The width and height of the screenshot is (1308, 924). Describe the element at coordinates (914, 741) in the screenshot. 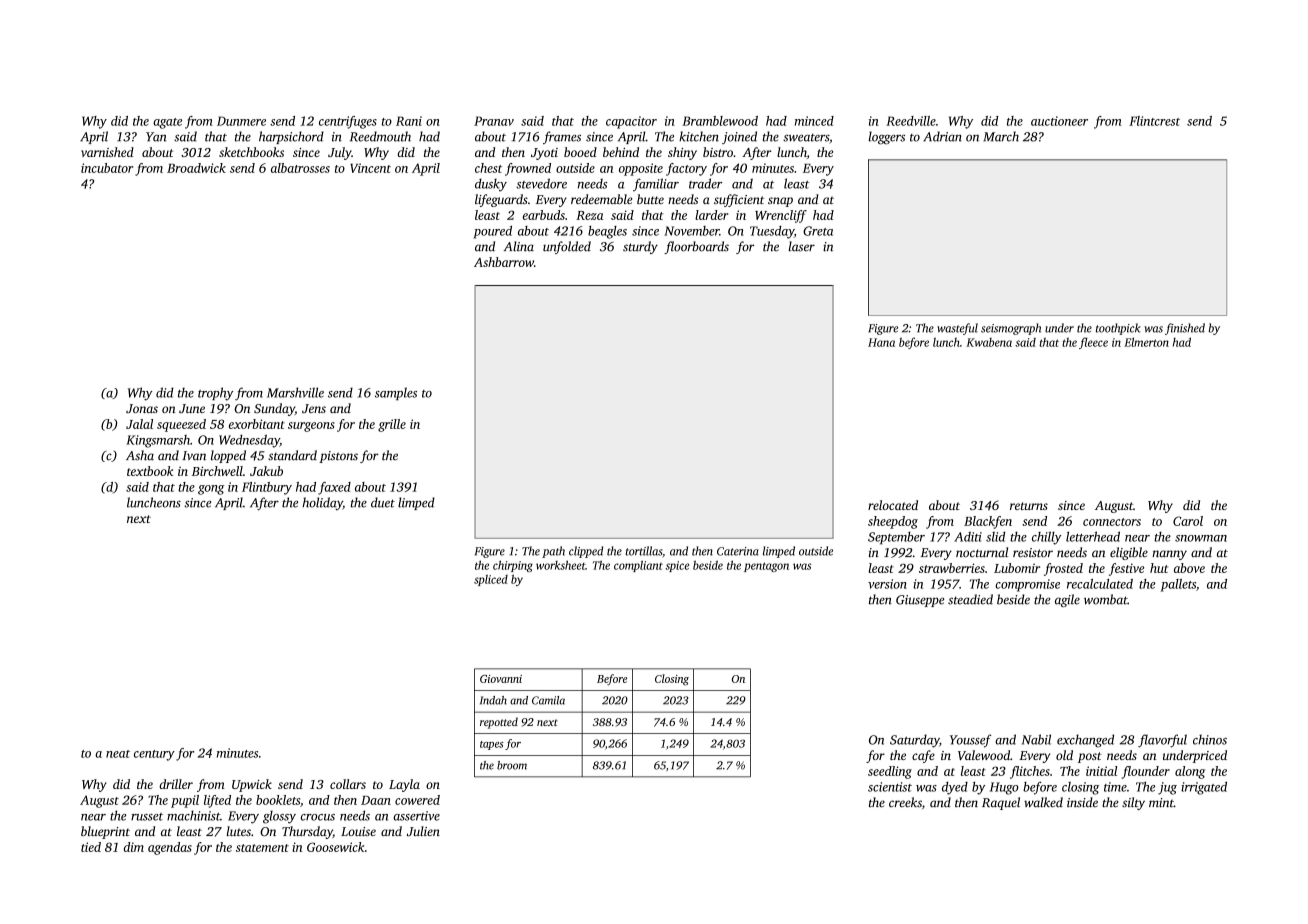

I see `Saturday` at that location.
